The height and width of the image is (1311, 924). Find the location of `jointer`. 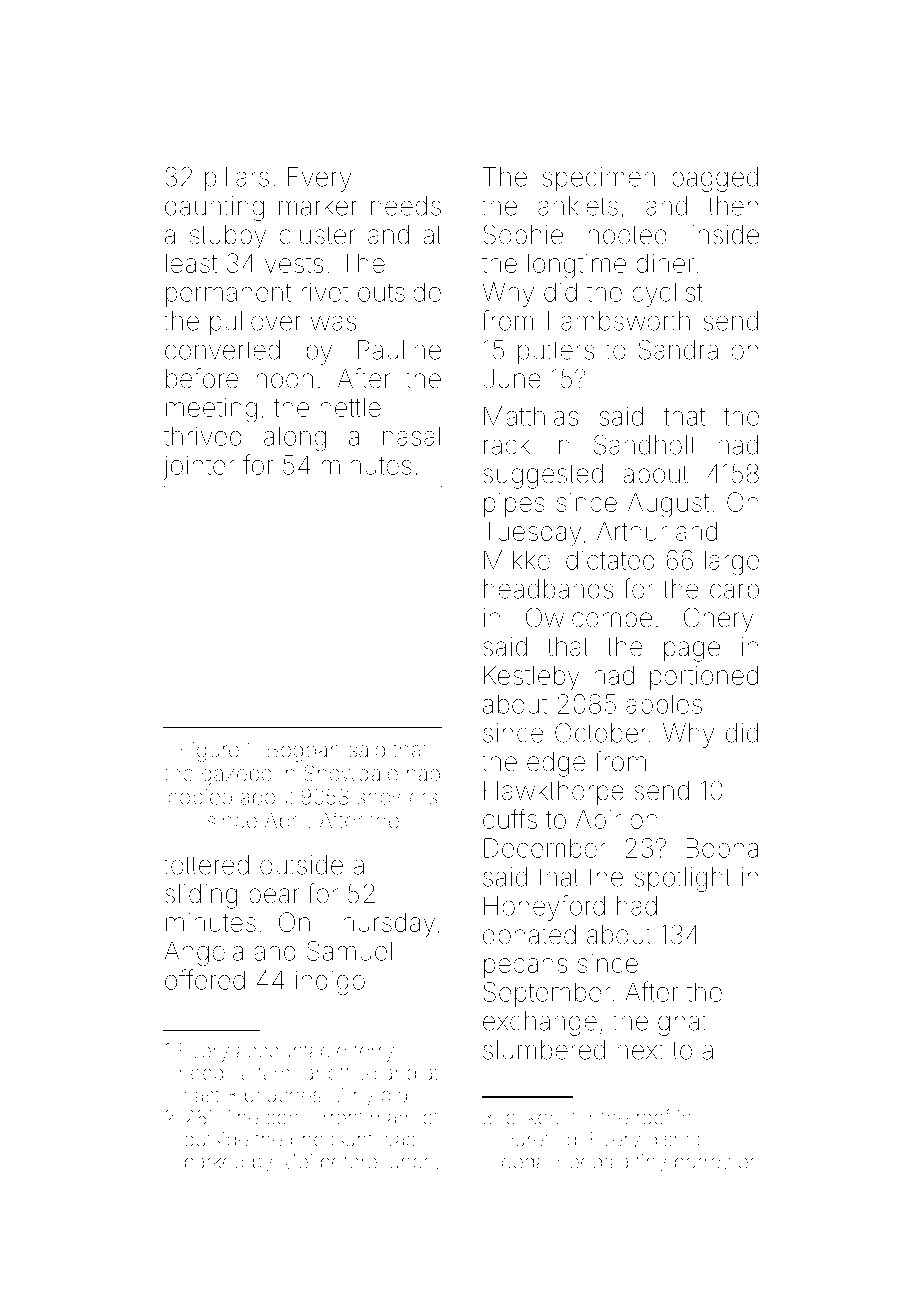

jointer is located at coordinates (199, 467).
